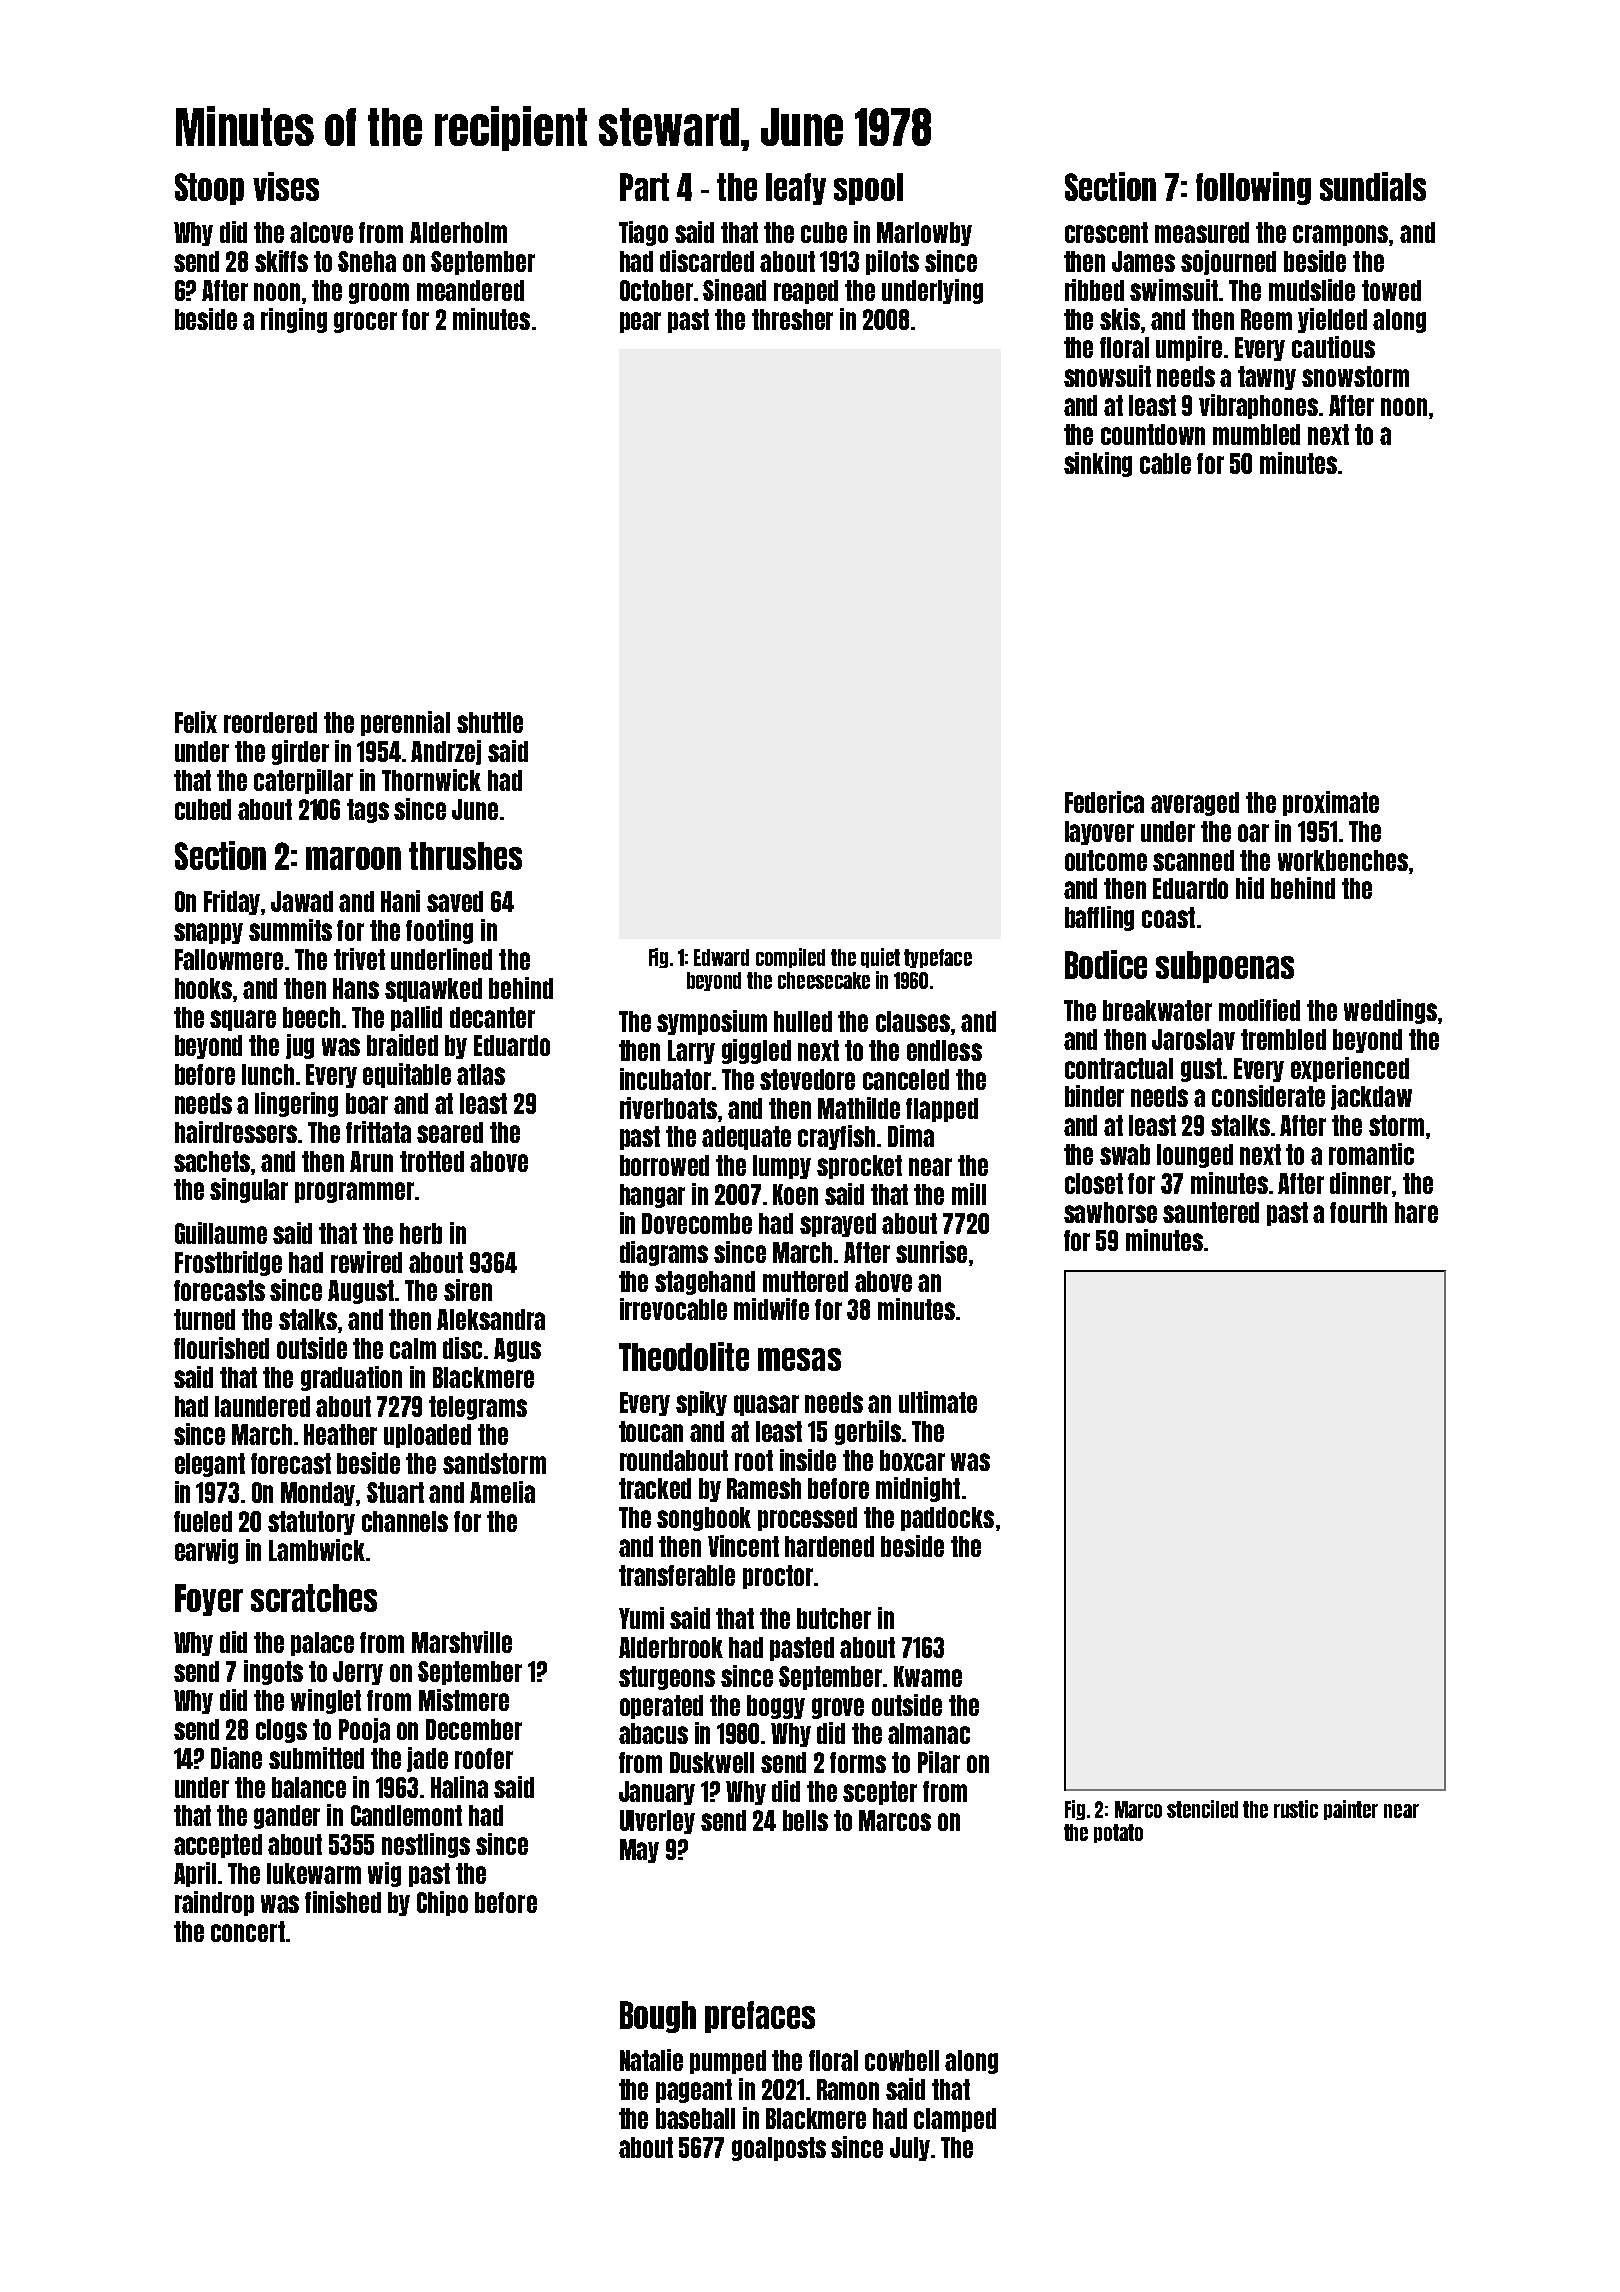  Describe the element at coordinates (955, 2120) in the screenshot. I see `clamped` at that location.
